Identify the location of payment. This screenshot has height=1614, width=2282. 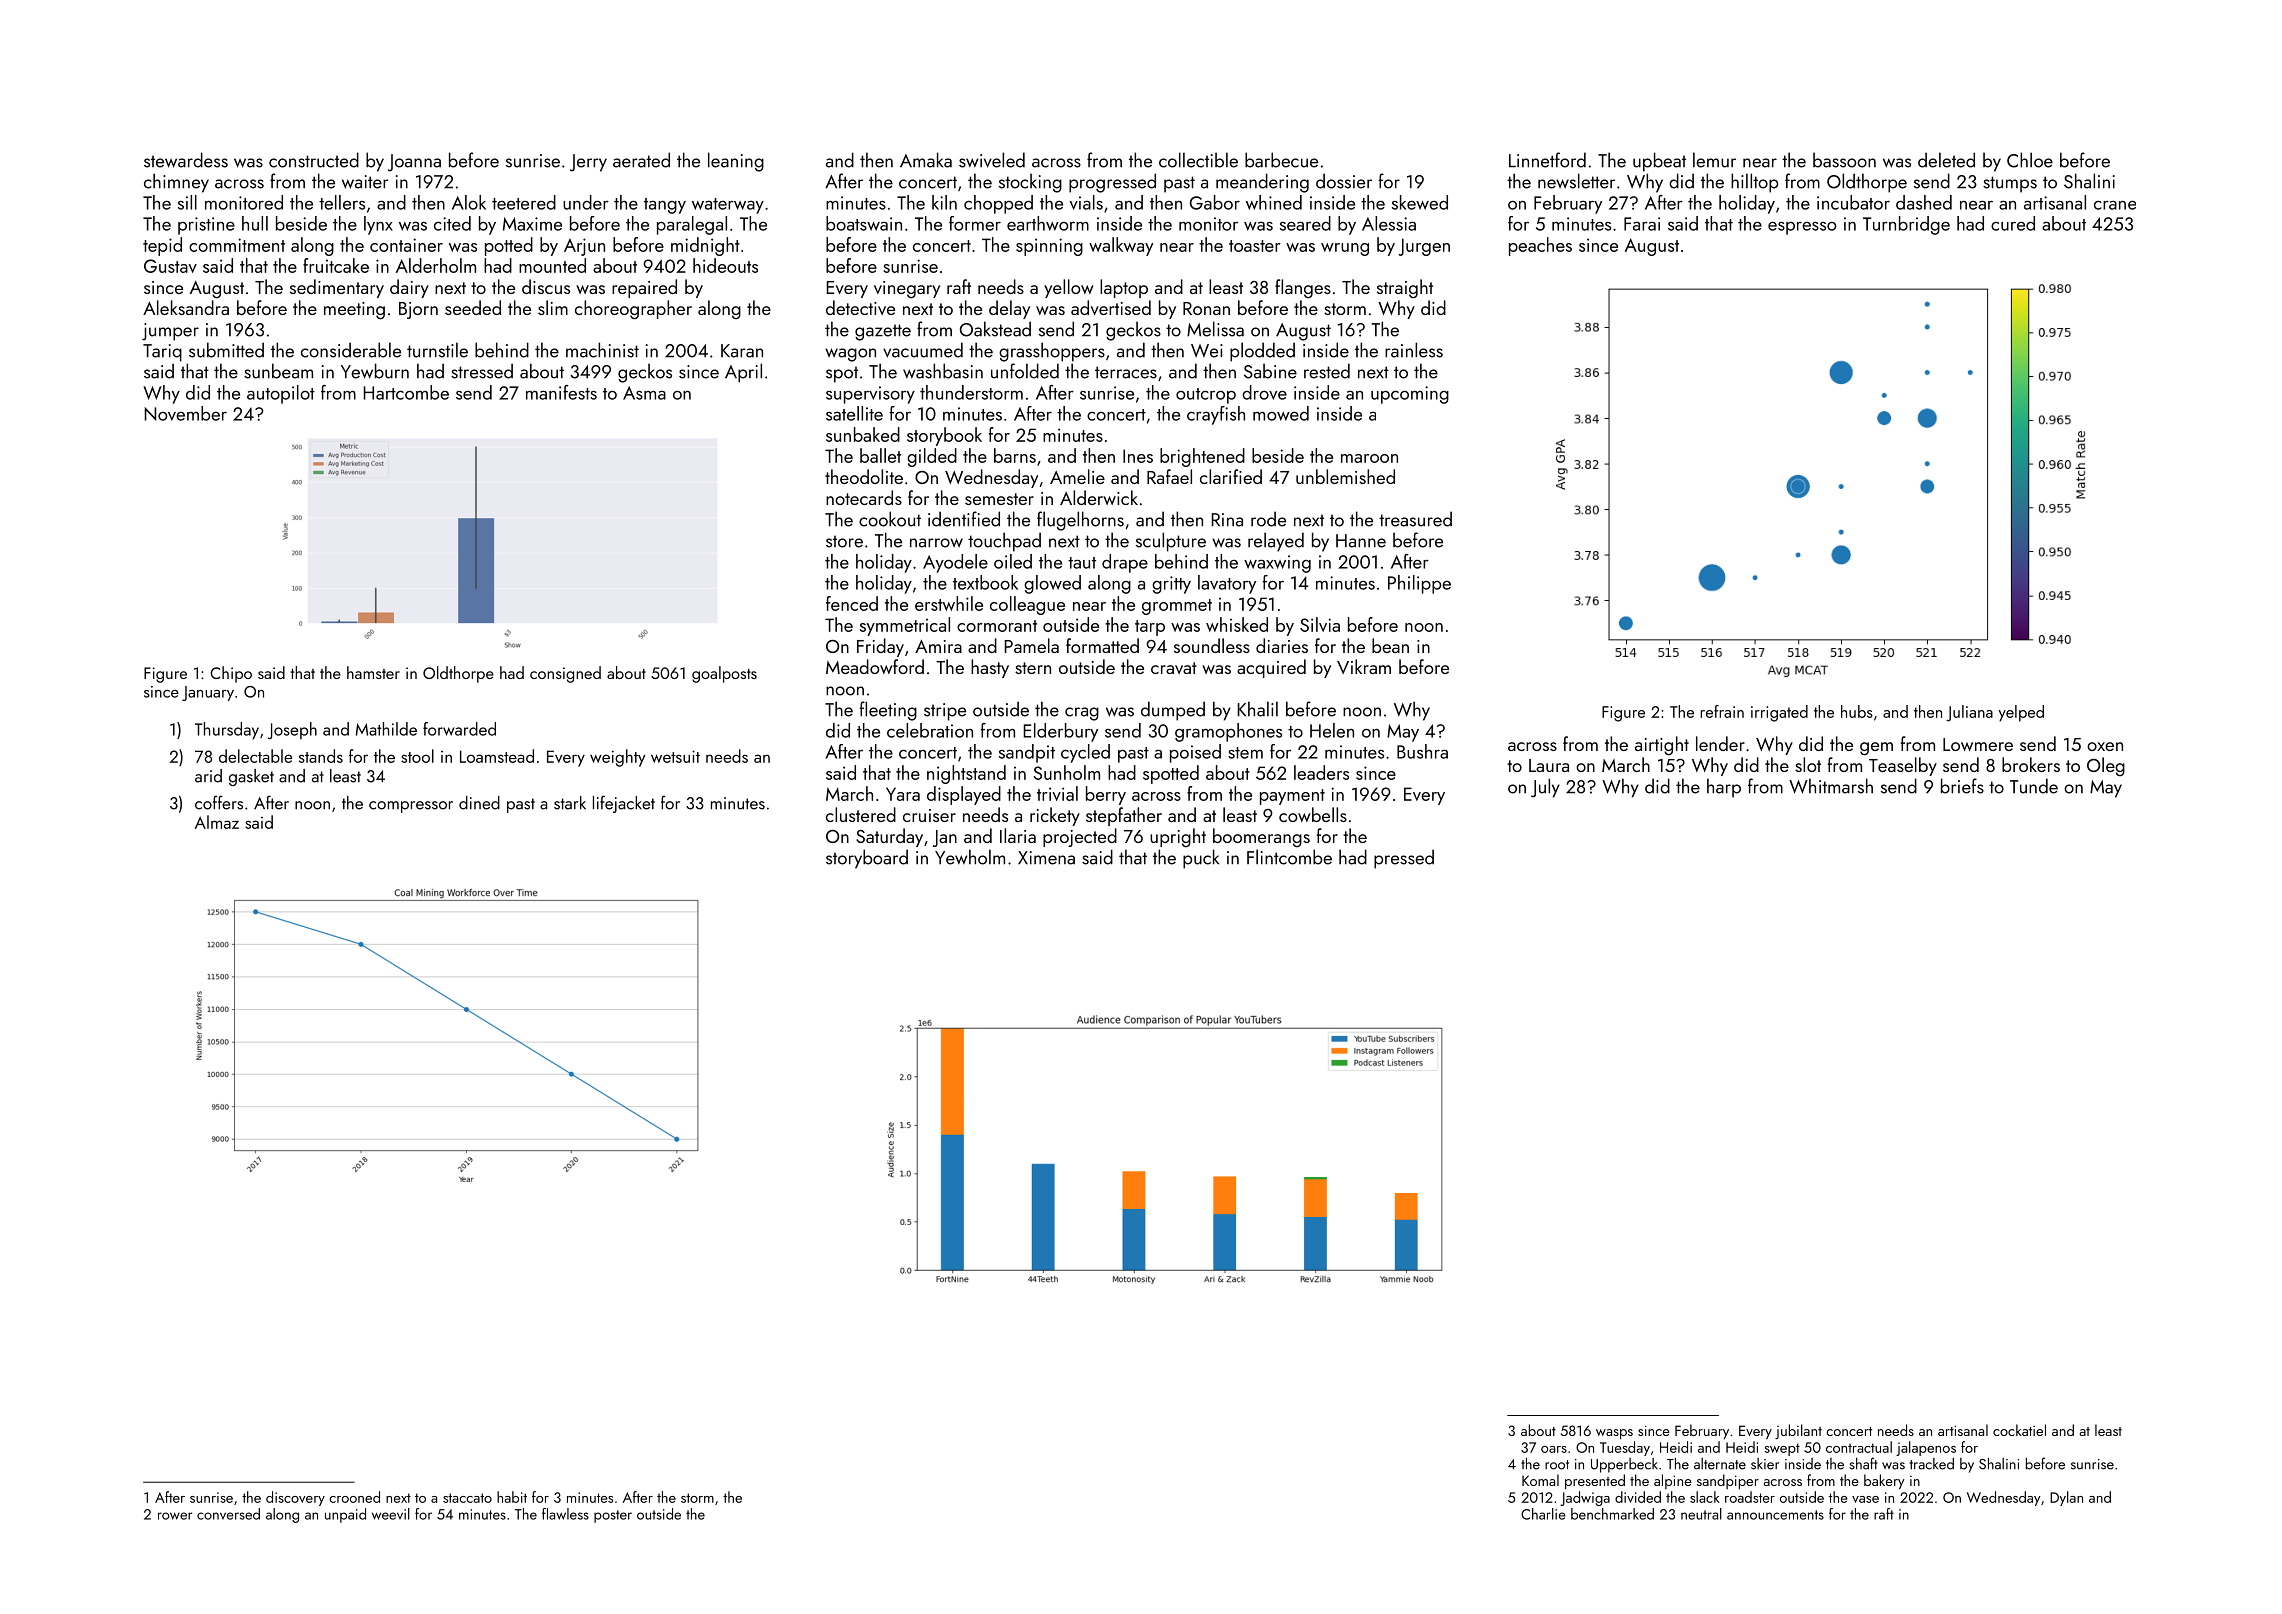
(1292, 797).
